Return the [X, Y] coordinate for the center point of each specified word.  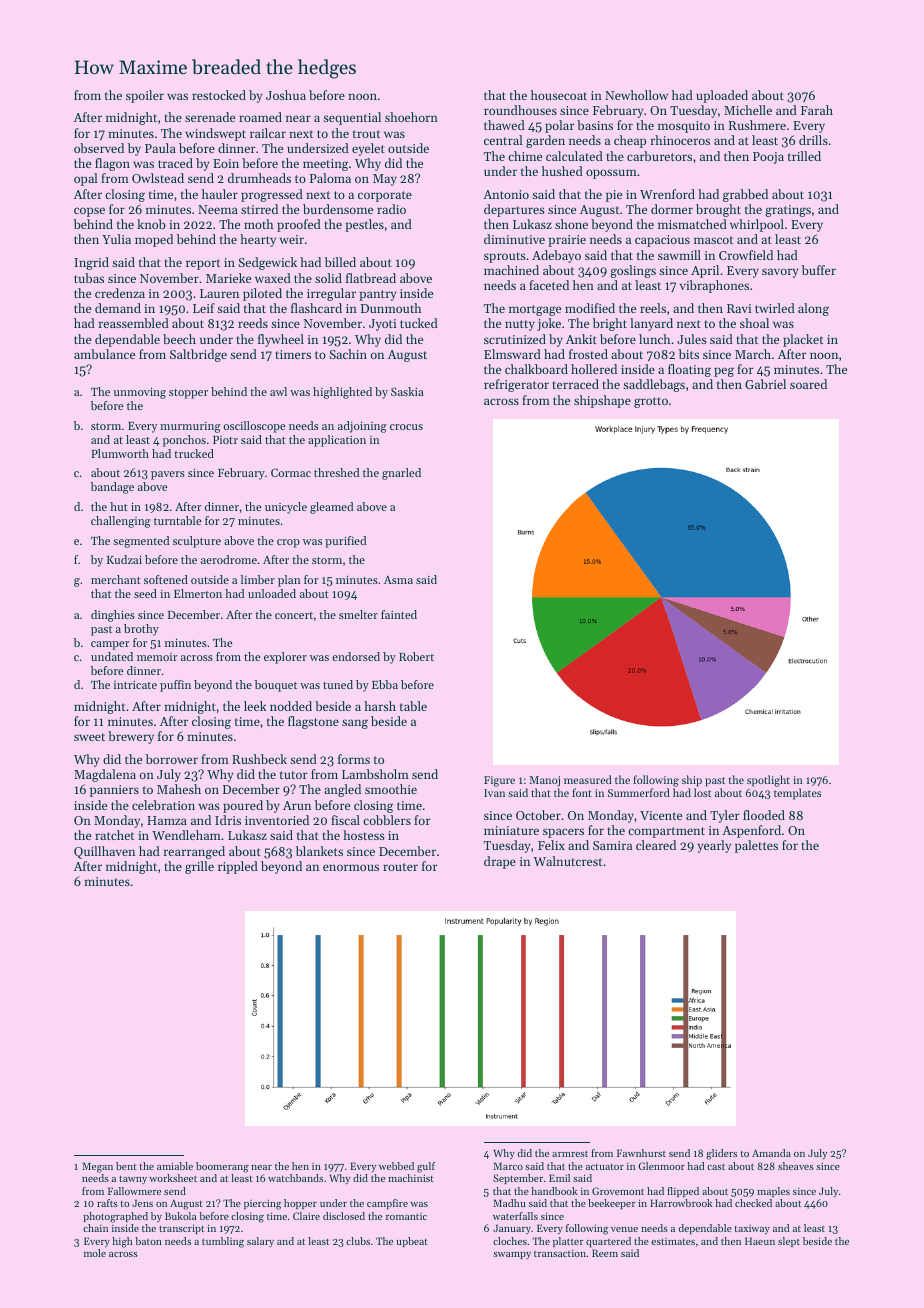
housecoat [559, 95]
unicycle [286, 508]
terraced [575, 384]
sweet [89, 737]
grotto [651, 402]
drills [813, 140]
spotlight [768, 781]
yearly [714, 846]
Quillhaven [104, 852]
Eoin [226, 163]
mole [95, 1253]
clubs [358, 1241]
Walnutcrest [567, 861]
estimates [673, 1241]
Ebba [385, 684]
